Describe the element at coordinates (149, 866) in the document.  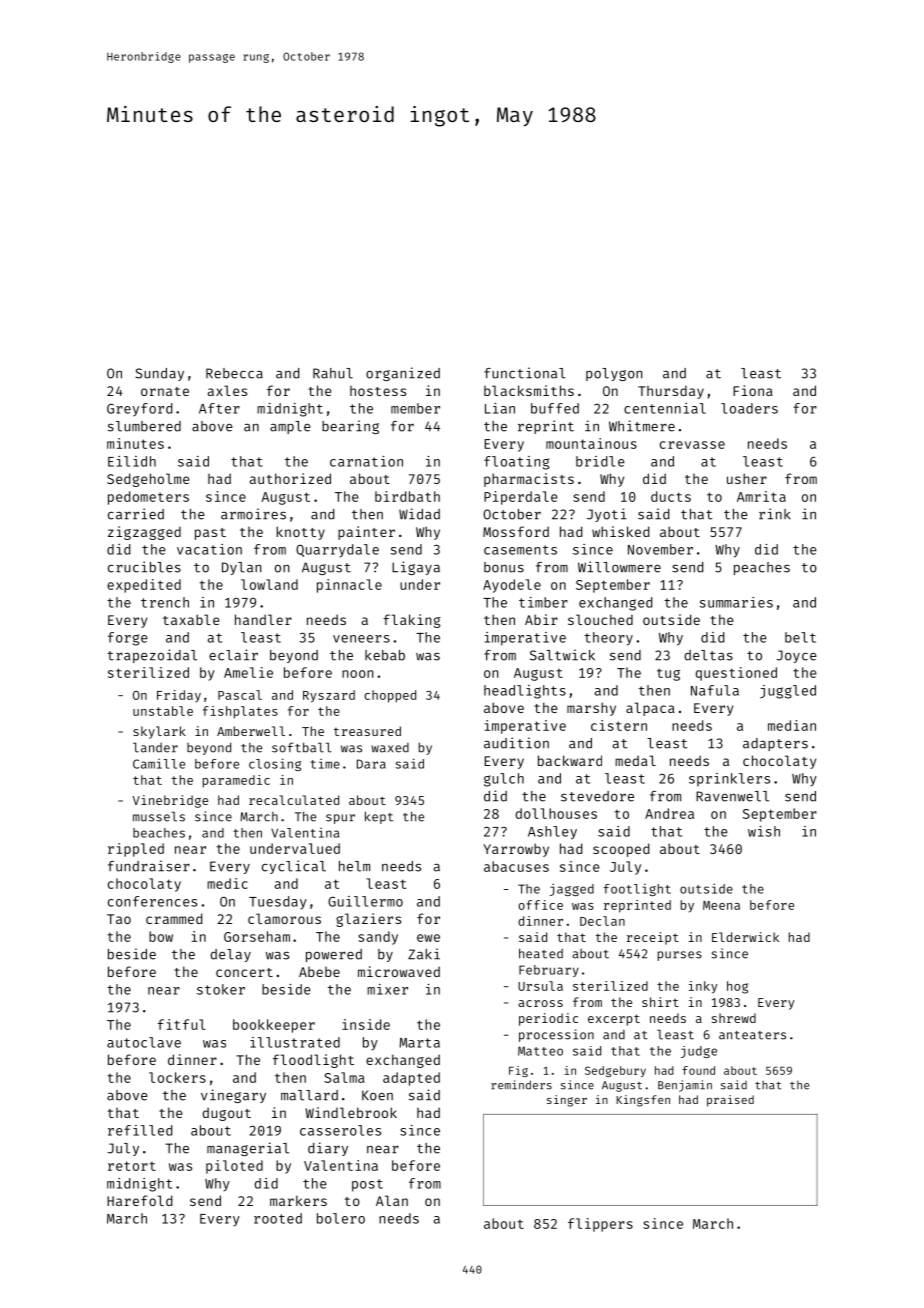
I see `fundraiser` at that location.
